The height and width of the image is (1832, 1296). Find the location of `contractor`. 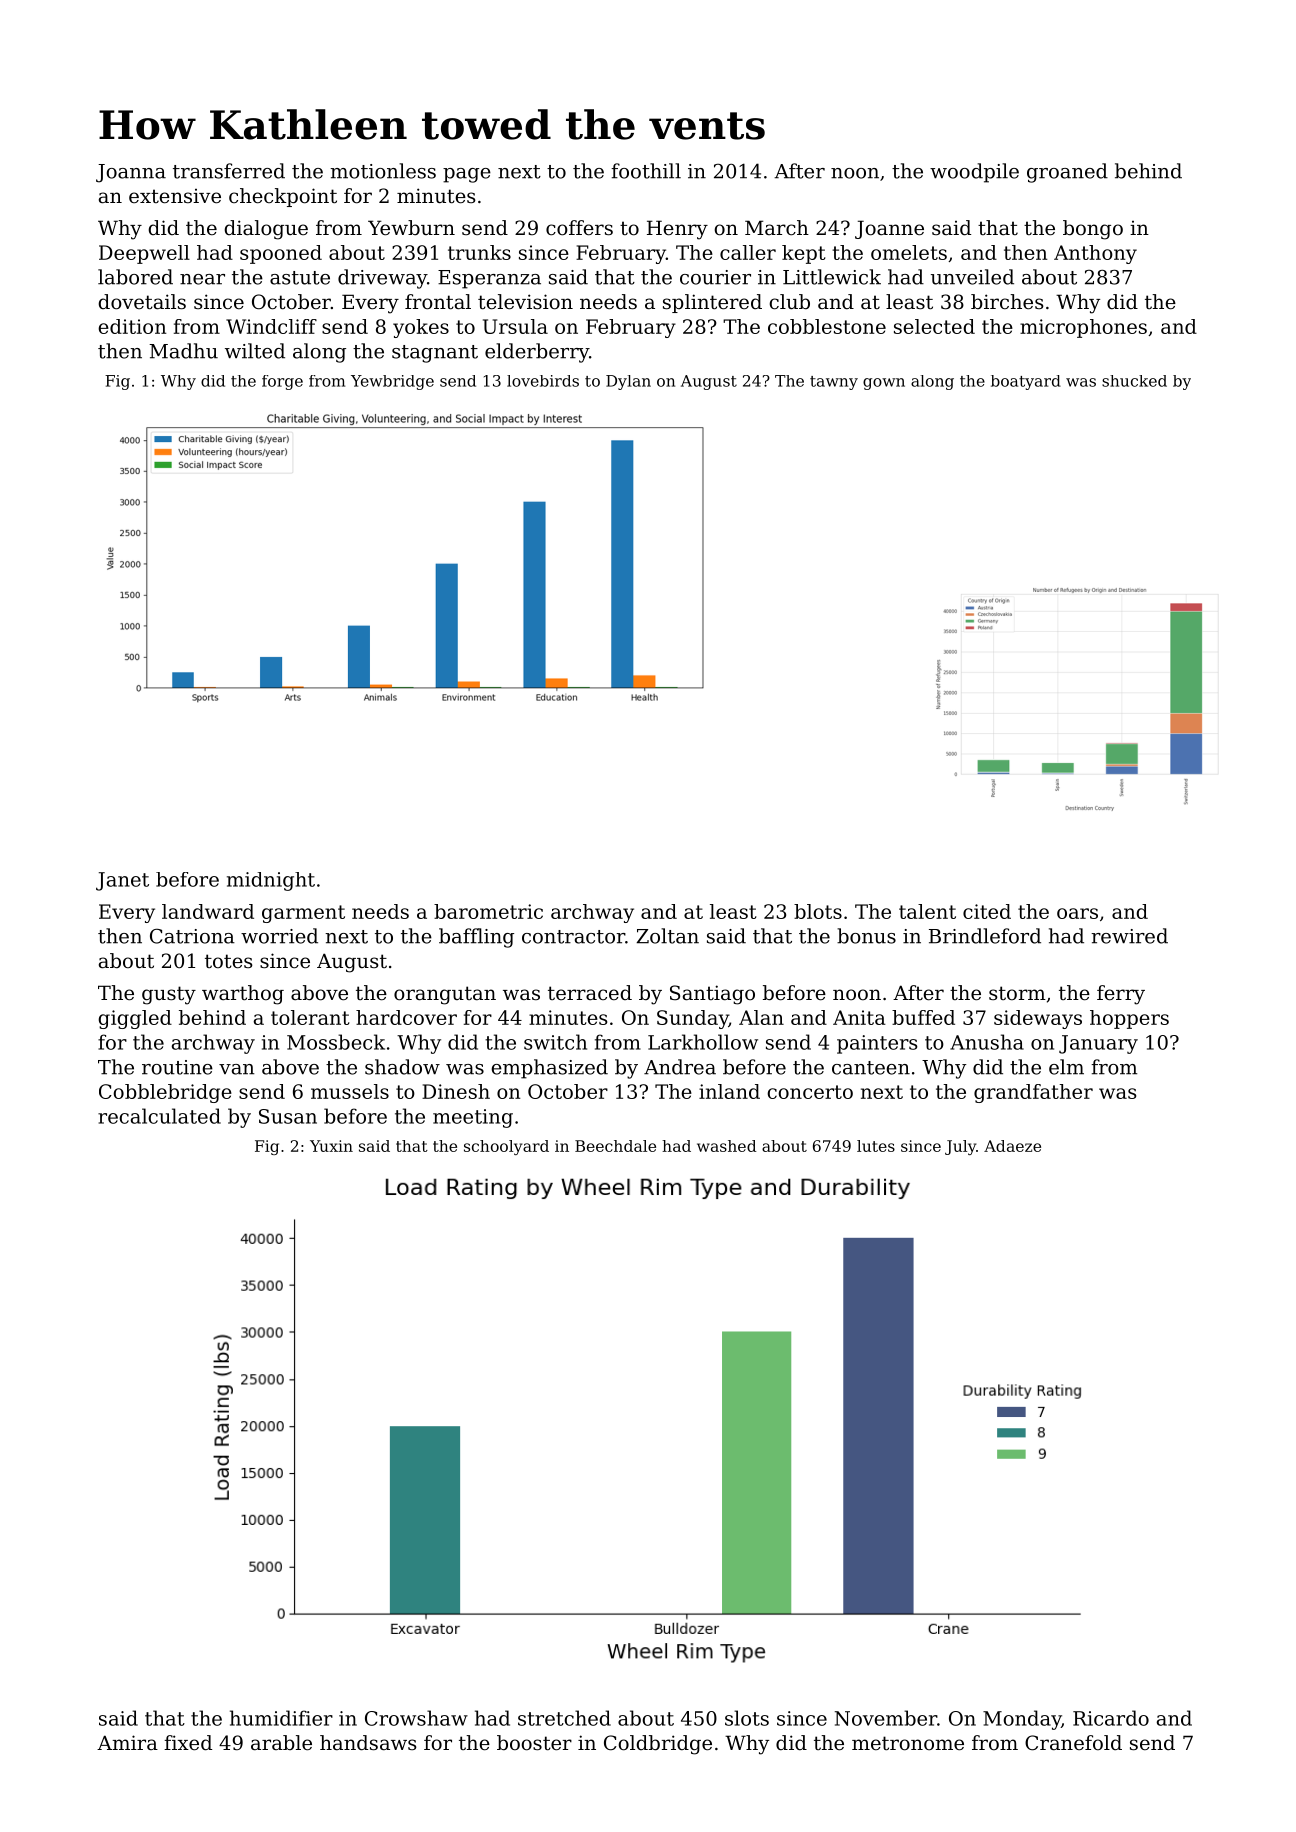

contractor is located at coordinates (573, 937).
